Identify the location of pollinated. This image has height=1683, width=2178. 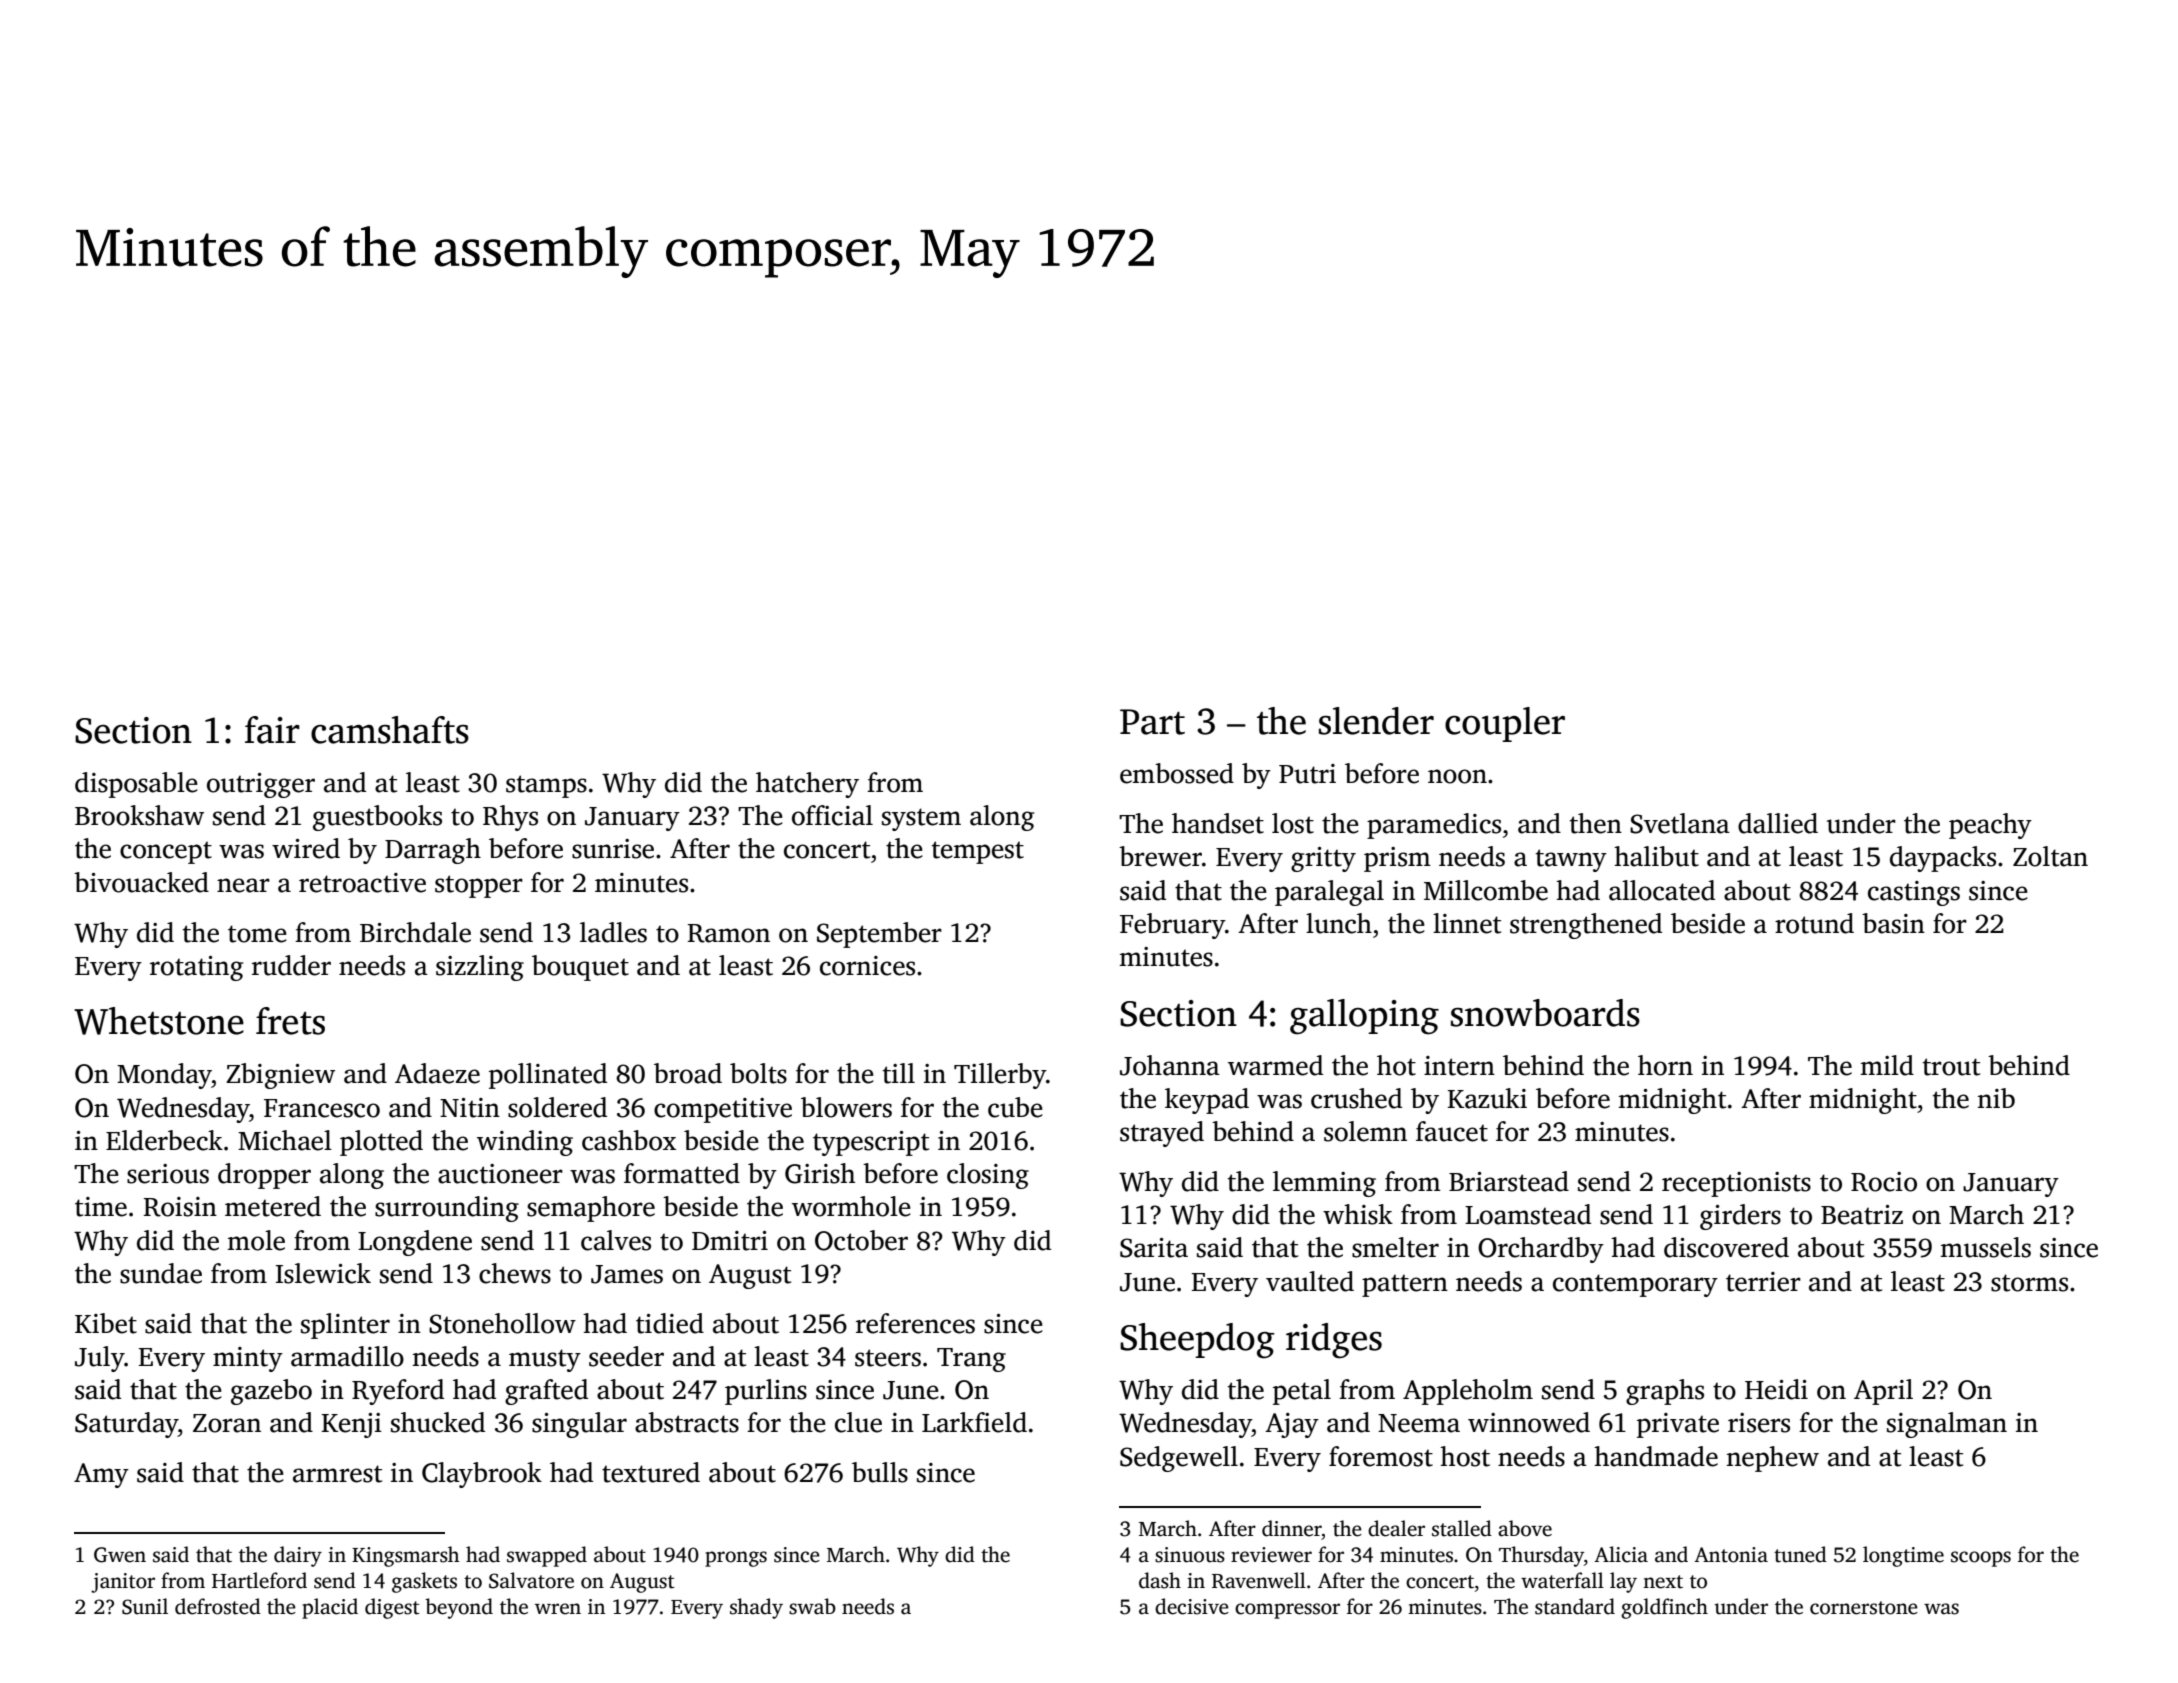
(548, 1076).
